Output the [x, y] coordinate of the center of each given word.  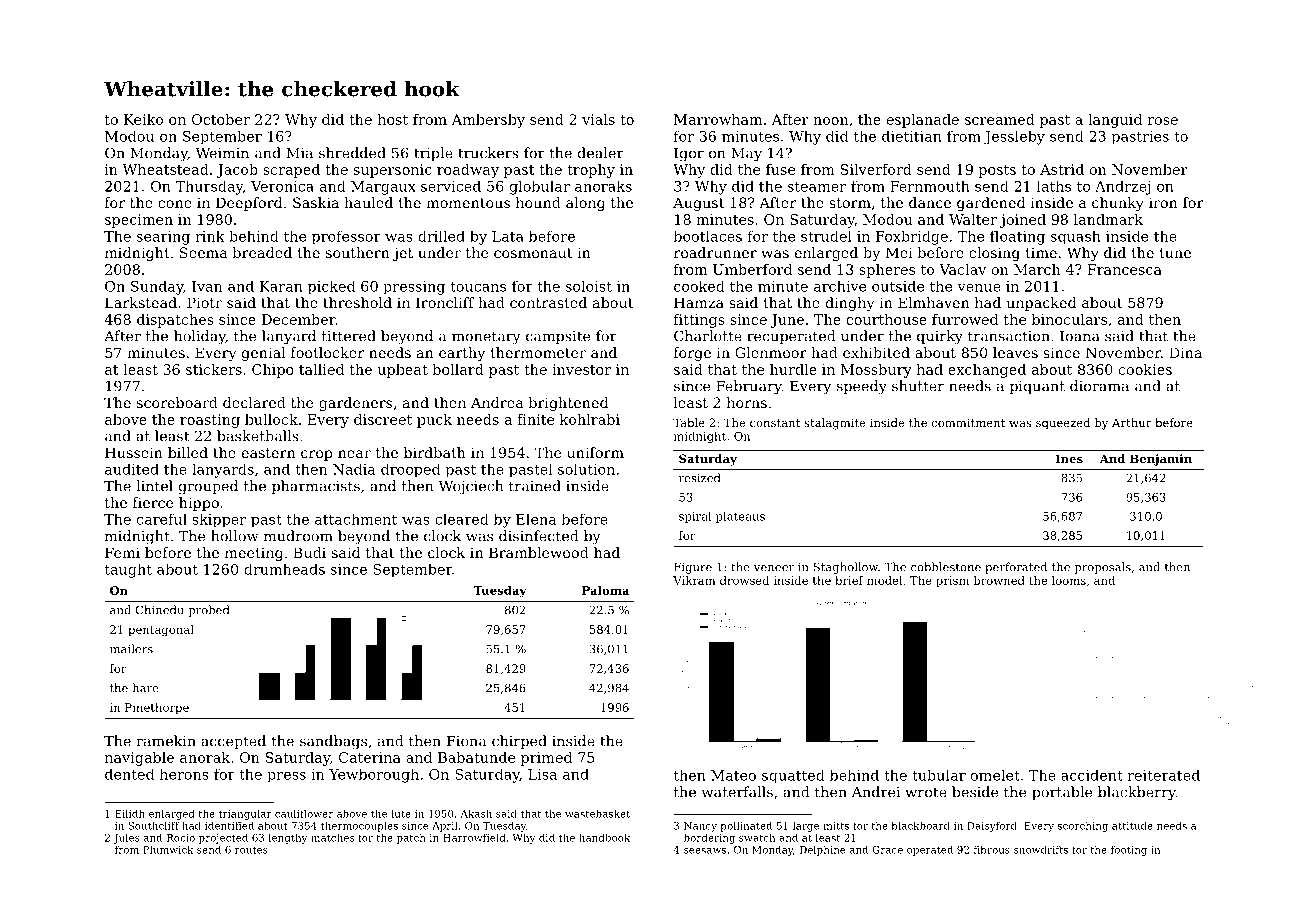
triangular [245, 815]
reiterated [1164, 775]
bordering [709, 839]
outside [898, 286]
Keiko [143, 119]
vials [598, 119]
